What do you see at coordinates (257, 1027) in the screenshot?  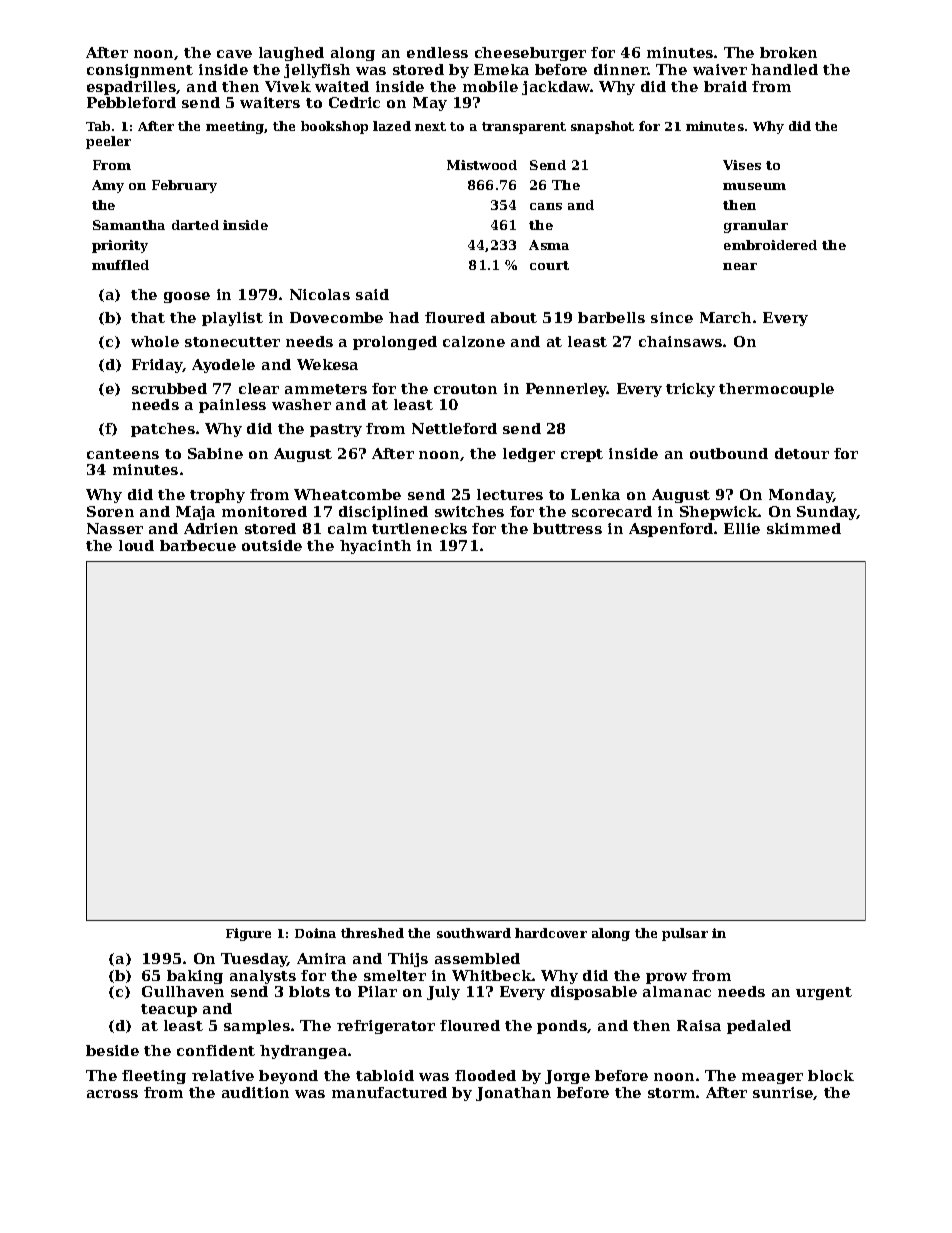 I see `samples` at bounding box center [257, 1027].
